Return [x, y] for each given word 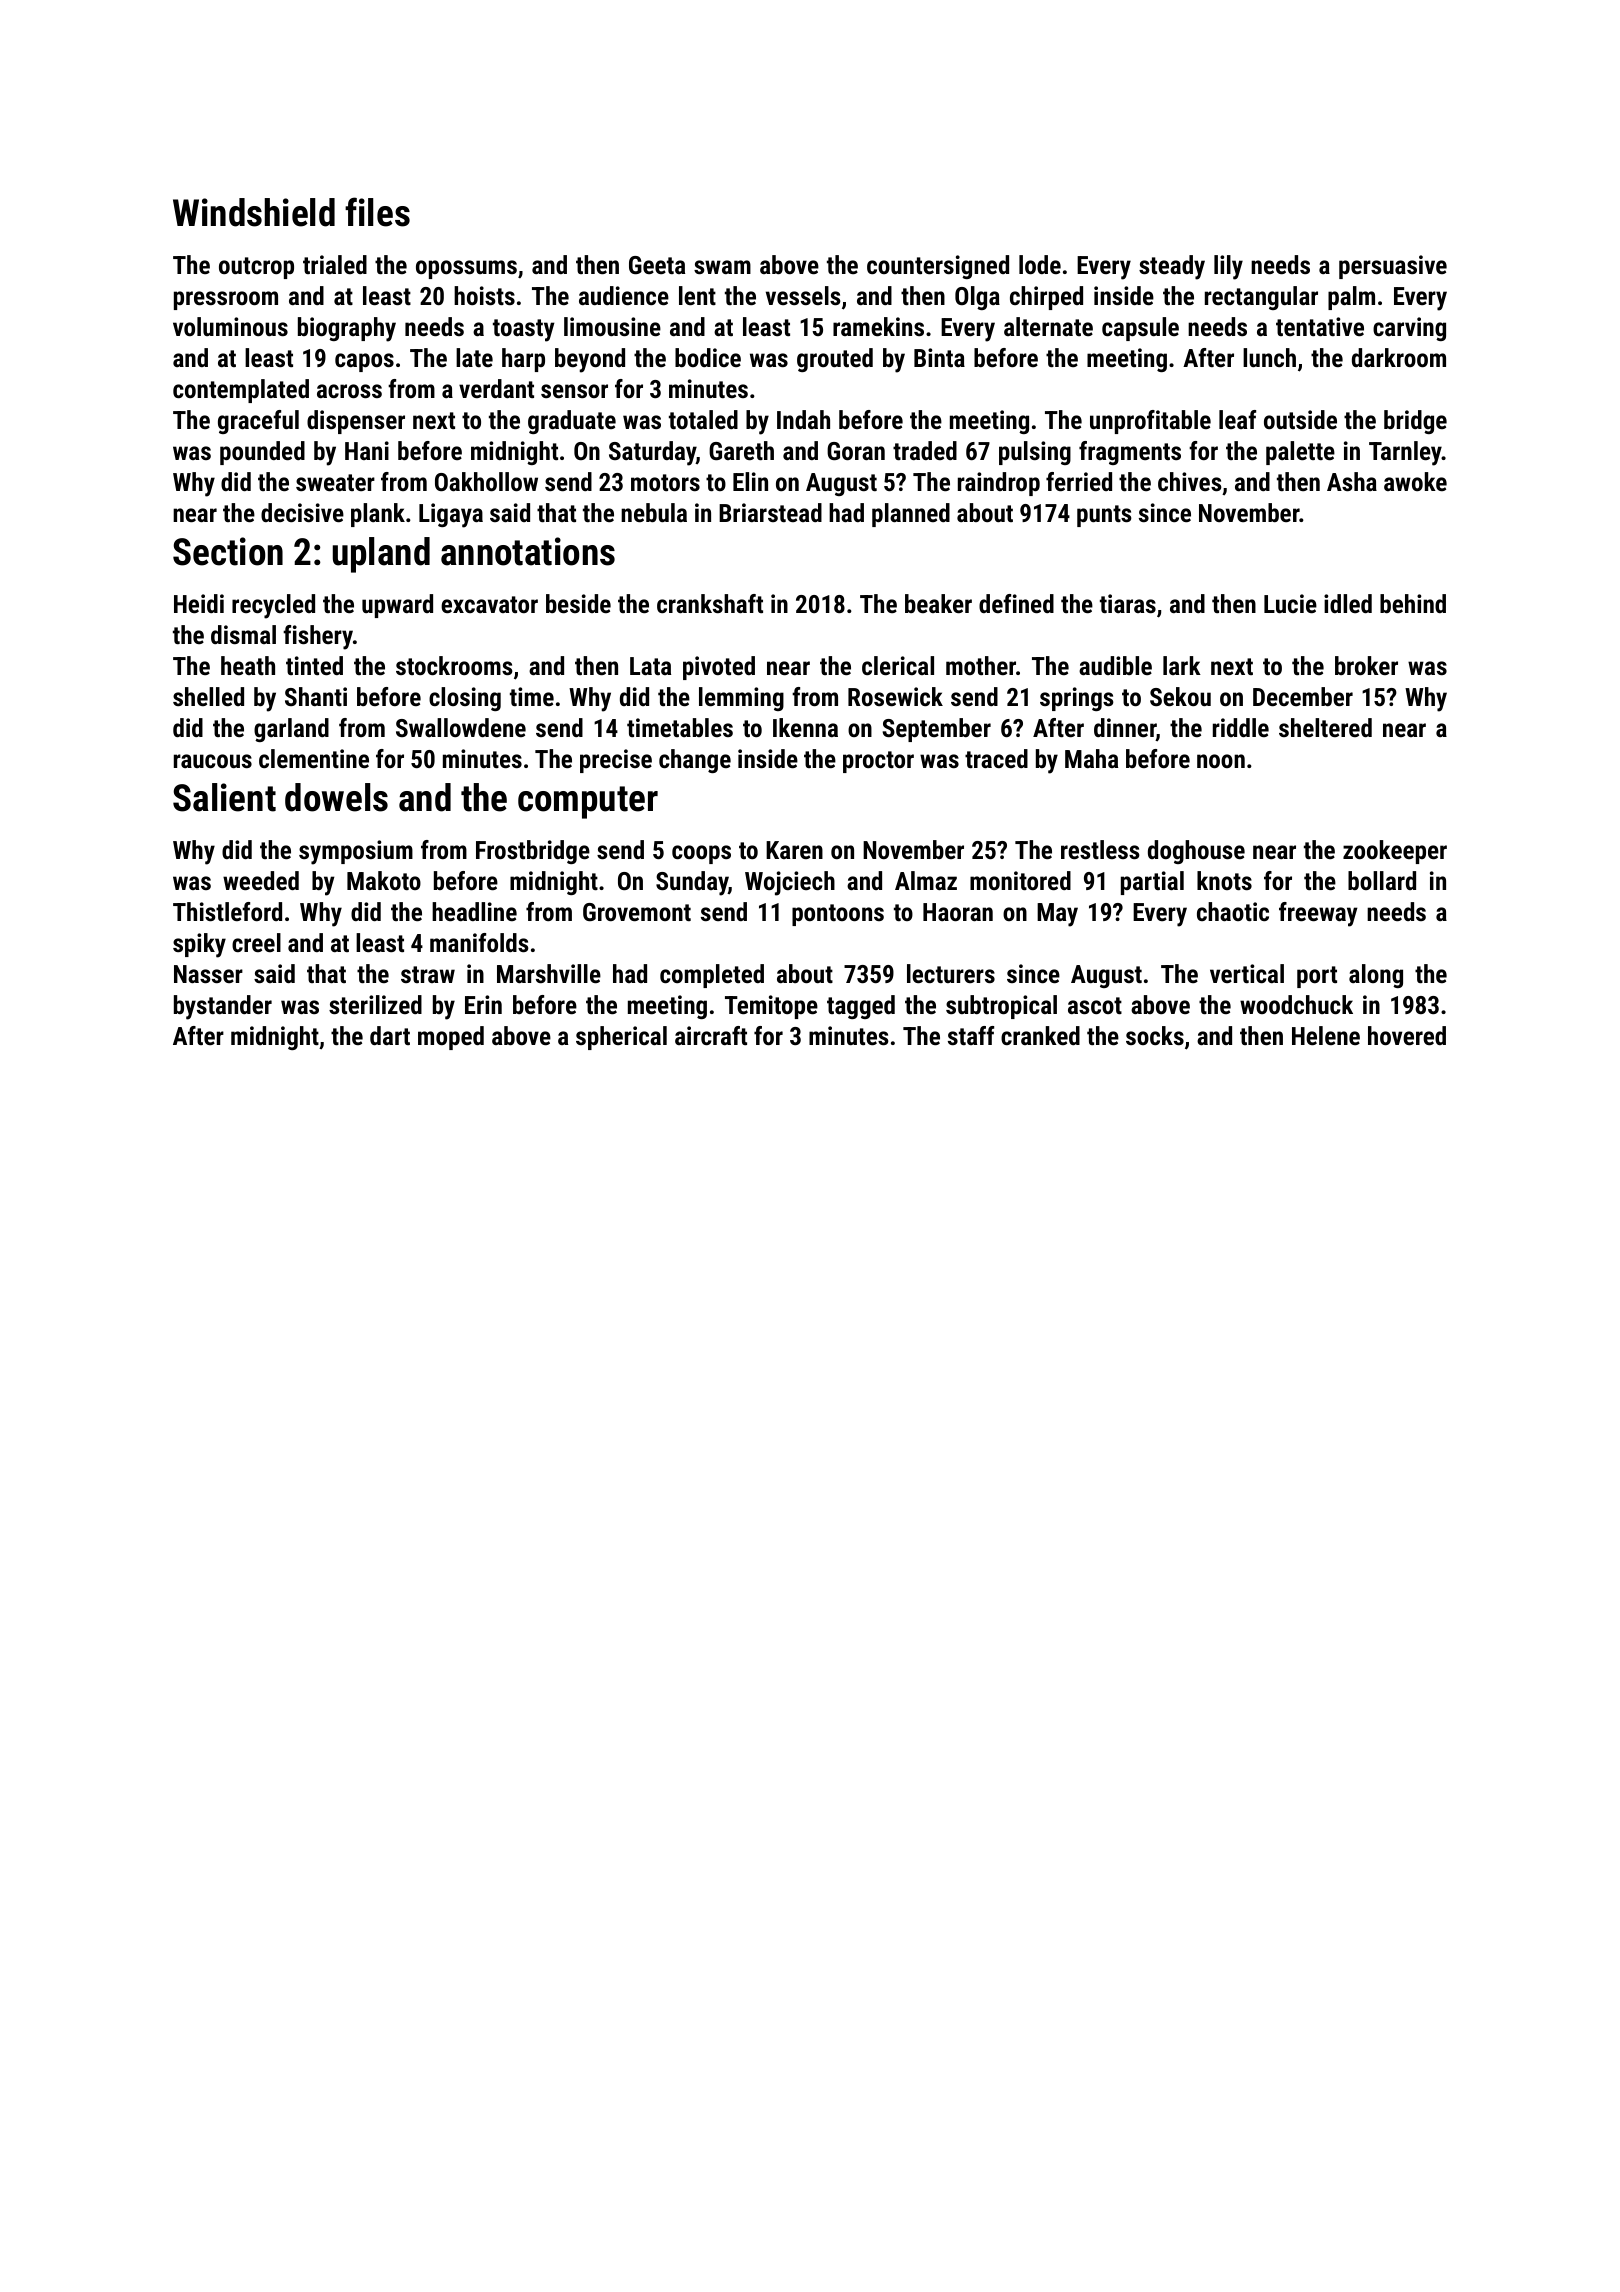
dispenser [356, 422]
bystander [223, 1007]
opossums [466, 269]
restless [1100, 849]
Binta [939, 357]
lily [1228, 267]
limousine [612, 326]
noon [1221, 761]
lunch [1269, 357]
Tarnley [1405, 453]
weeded [261, 880]
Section [228, 551]
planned [911, 515]
